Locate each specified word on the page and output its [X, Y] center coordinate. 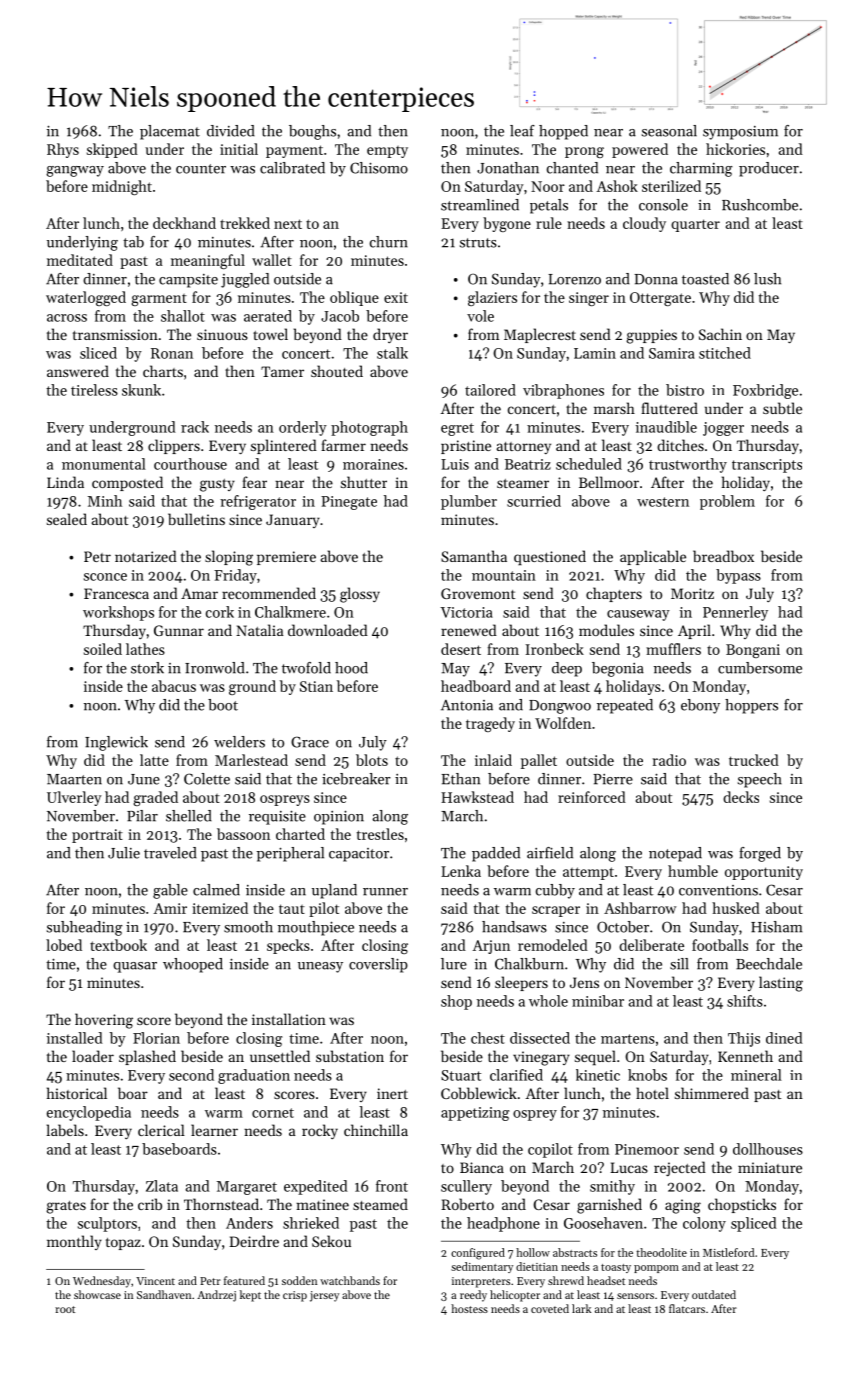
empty [387, 152]
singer [589, 299]
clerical [161, 1130]
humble [693, 871]
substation [350, 1056]
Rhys [63, 150]
